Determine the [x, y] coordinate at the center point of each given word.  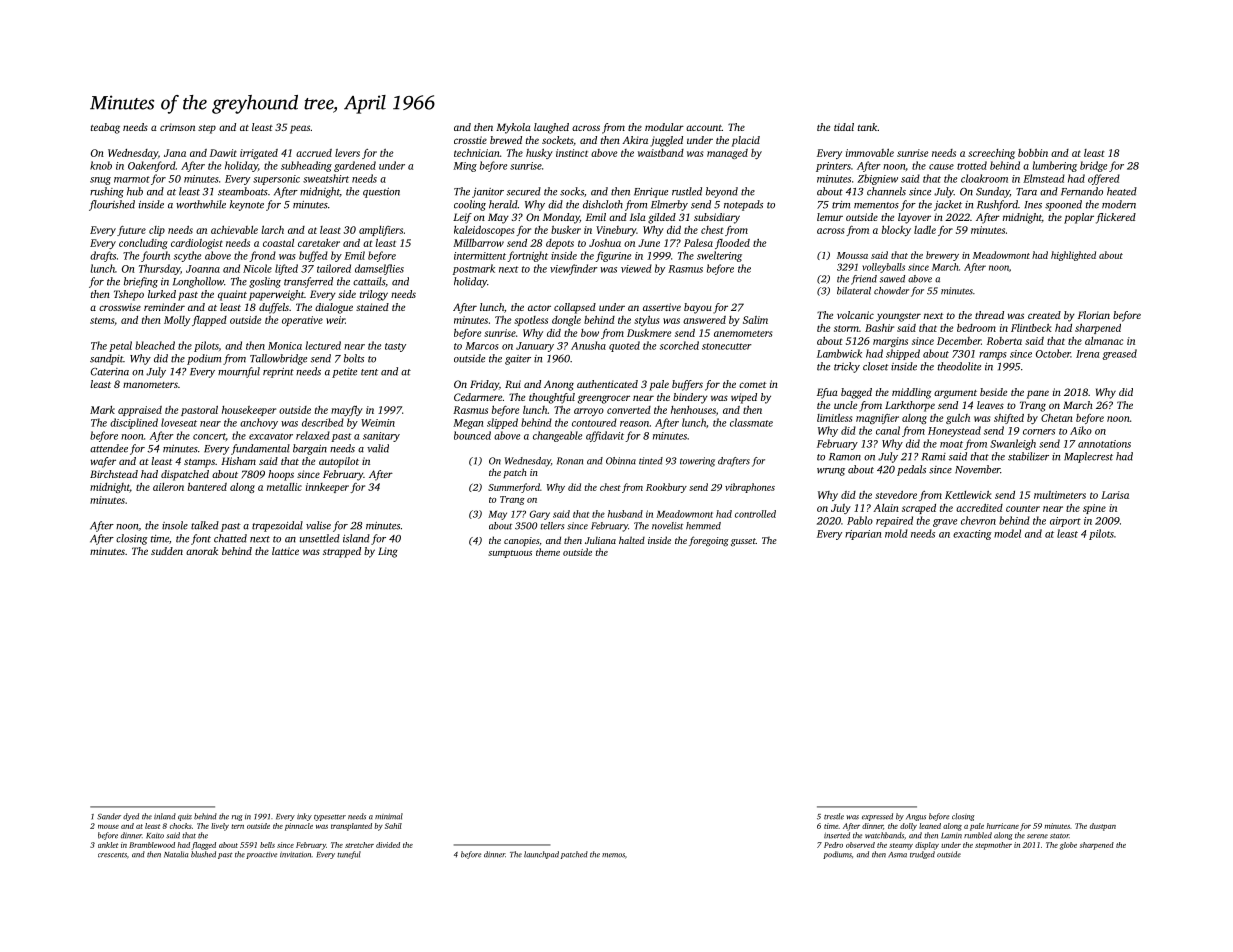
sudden [167, 551]
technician [477, 153]
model [1007, 533]
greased [1119, 354]
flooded [732, 244]
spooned [1063, 205]
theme [548, 552]
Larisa [1115, 495]
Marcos [482, 346]
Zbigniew [878, 179]
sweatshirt [326, 178]
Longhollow [198, 282]
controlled [755, 514]
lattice [285, 551]
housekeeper [249, 411]
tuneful [349, 855]
